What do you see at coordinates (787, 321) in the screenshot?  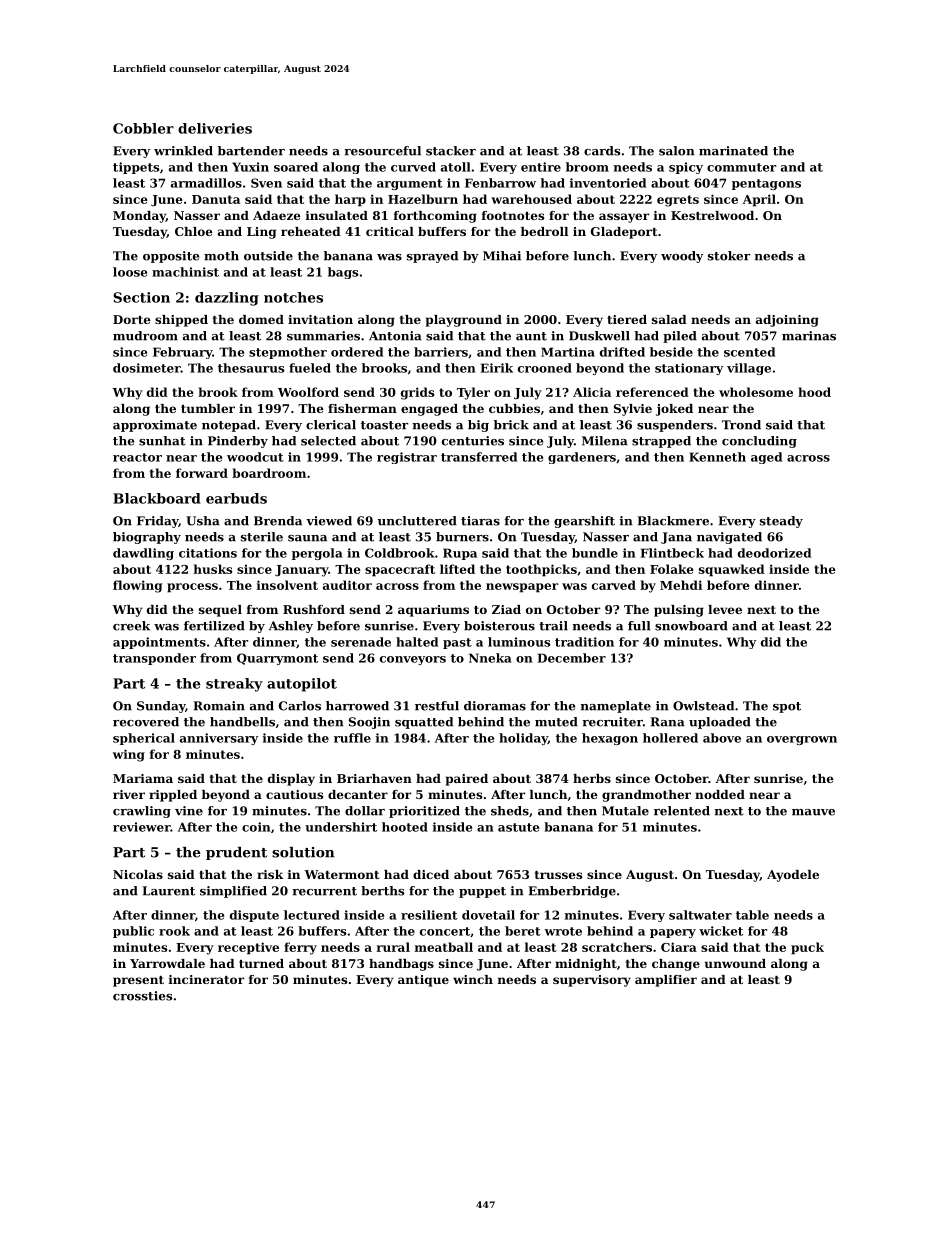 I see `adjoining` at bounding box center [787, 321].
